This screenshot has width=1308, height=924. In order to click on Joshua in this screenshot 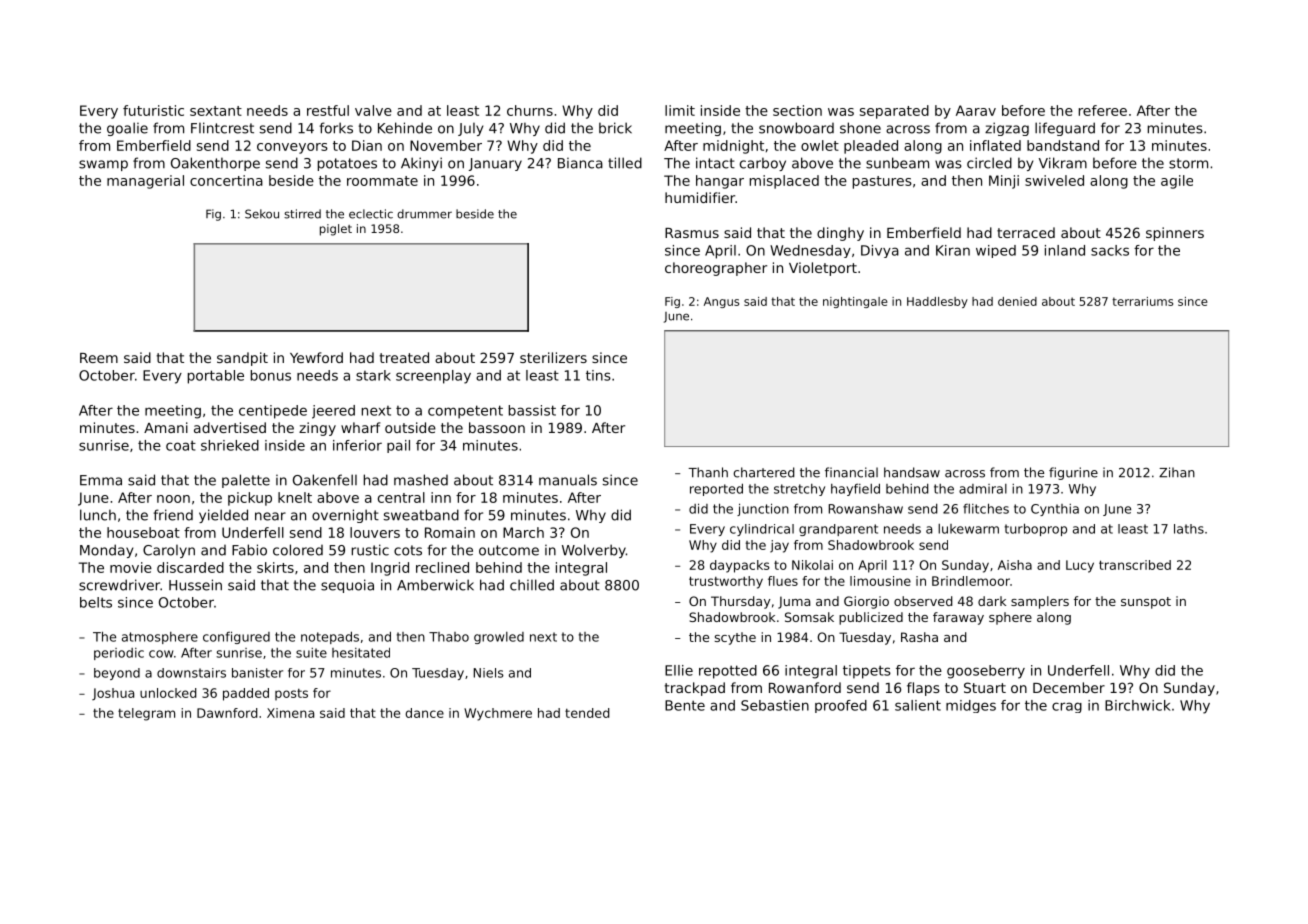, I will do `click(113, 694)`.
